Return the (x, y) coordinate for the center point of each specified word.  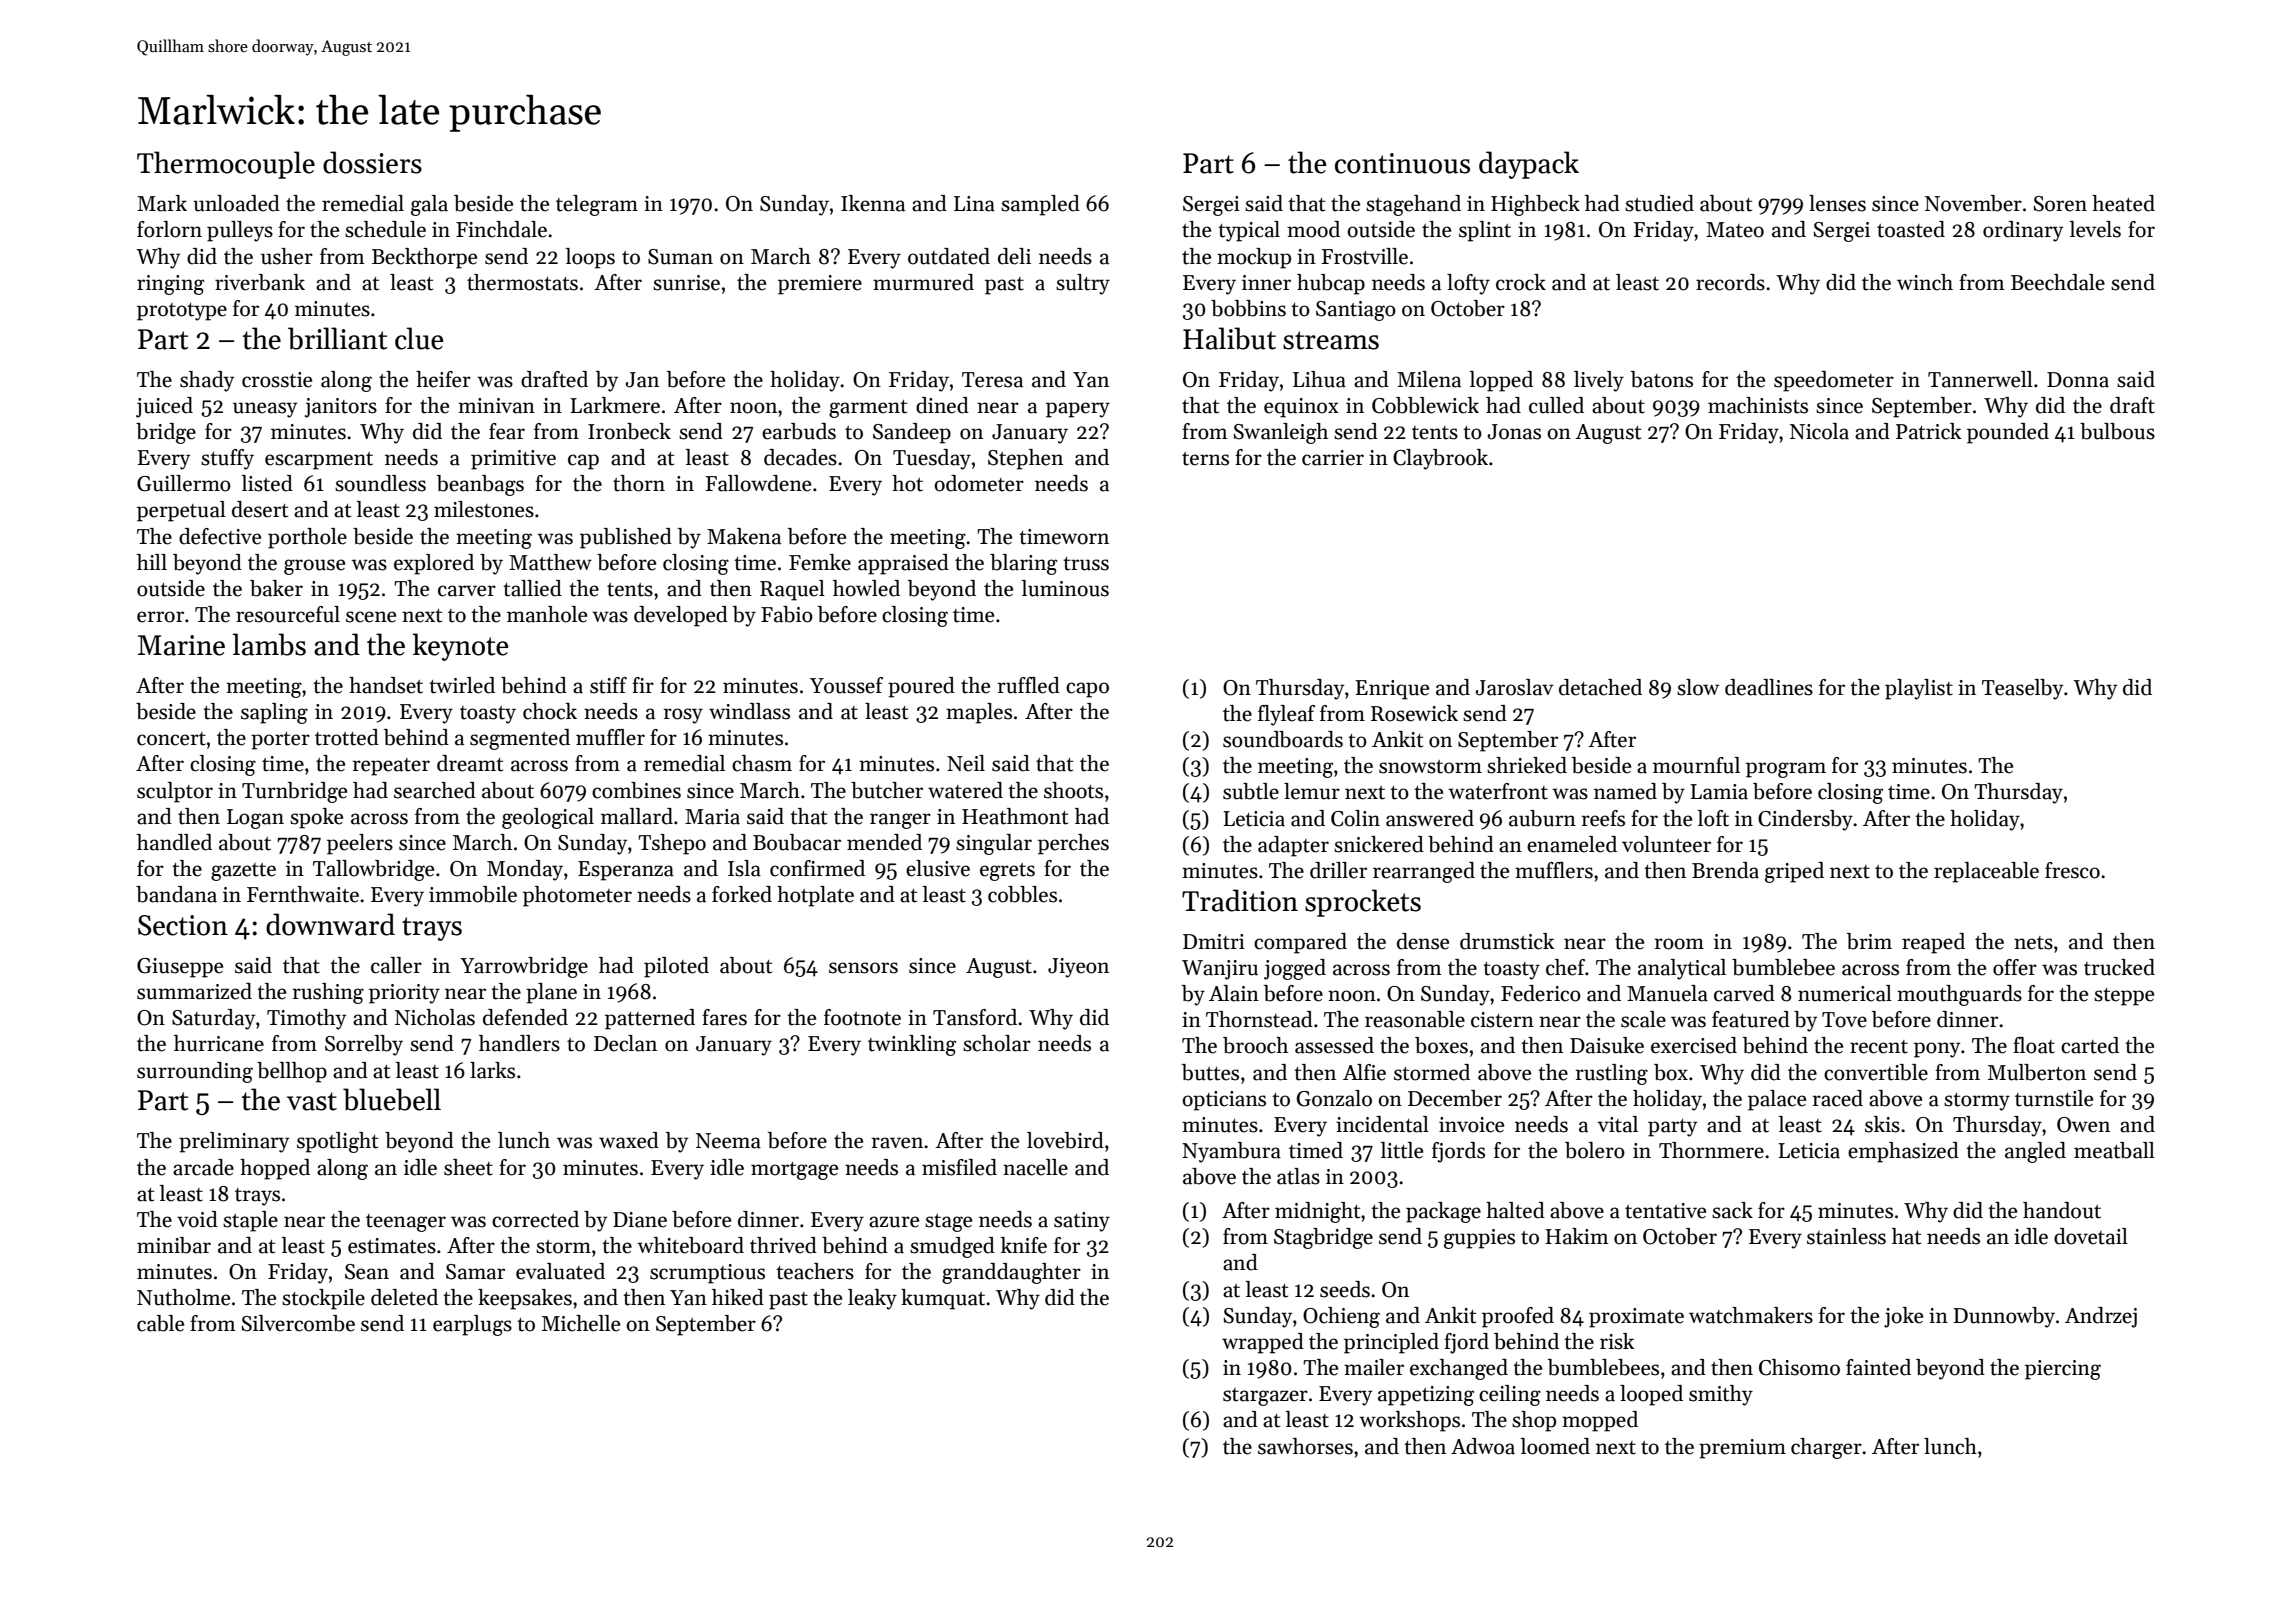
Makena (744, 536)
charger (1826, 1448)
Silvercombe (298, 1323)
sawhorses (1305, 1446)
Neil (966, 763)
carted (2090, 1045)
